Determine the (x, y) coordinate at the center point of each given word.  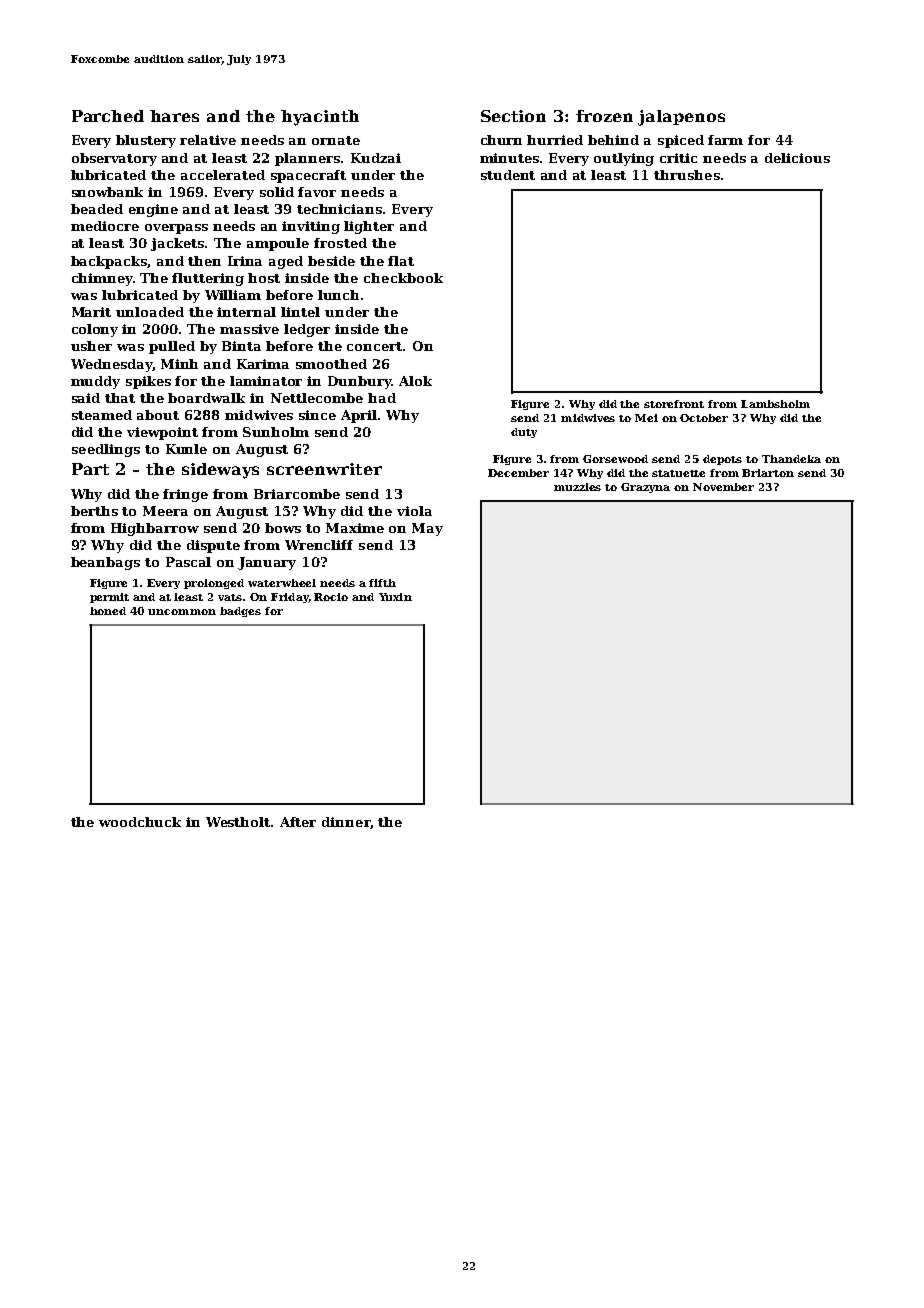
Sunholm (276, 432)
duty (524, 433)
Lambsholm (775, 404)
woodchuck (140, 822)
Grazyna (645, 488)
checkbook (403, 278)
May (427, 529)
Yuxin (395, 597)
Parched (108, 116)
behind (613, 140)
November (723, 487)
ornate (336, 140)
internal (246, 312)
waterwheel (282, 583)
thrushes (687, 175)
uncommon (182, 612)
